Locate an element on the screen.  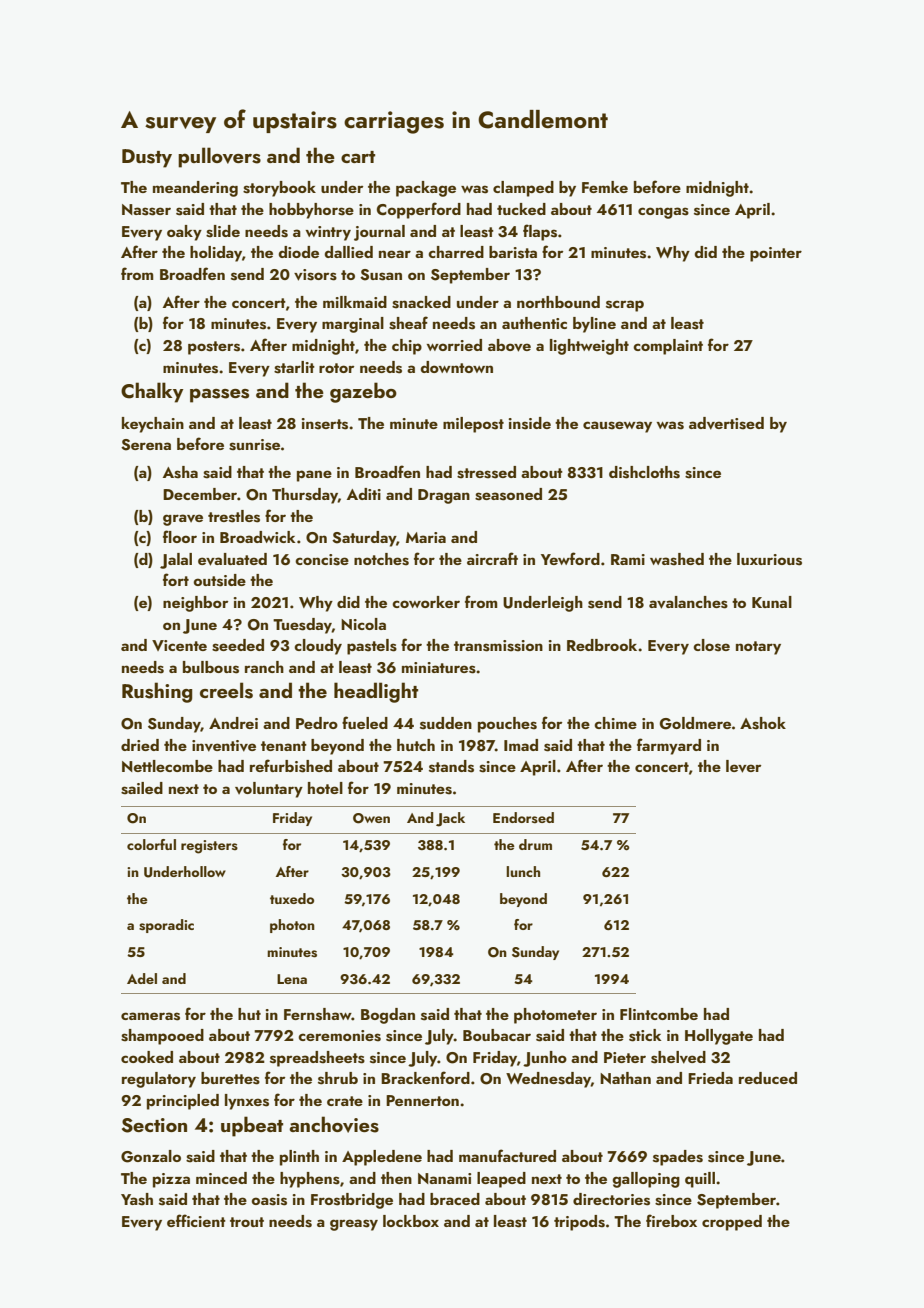
Broadwick is located at coordinates (257, 537).
